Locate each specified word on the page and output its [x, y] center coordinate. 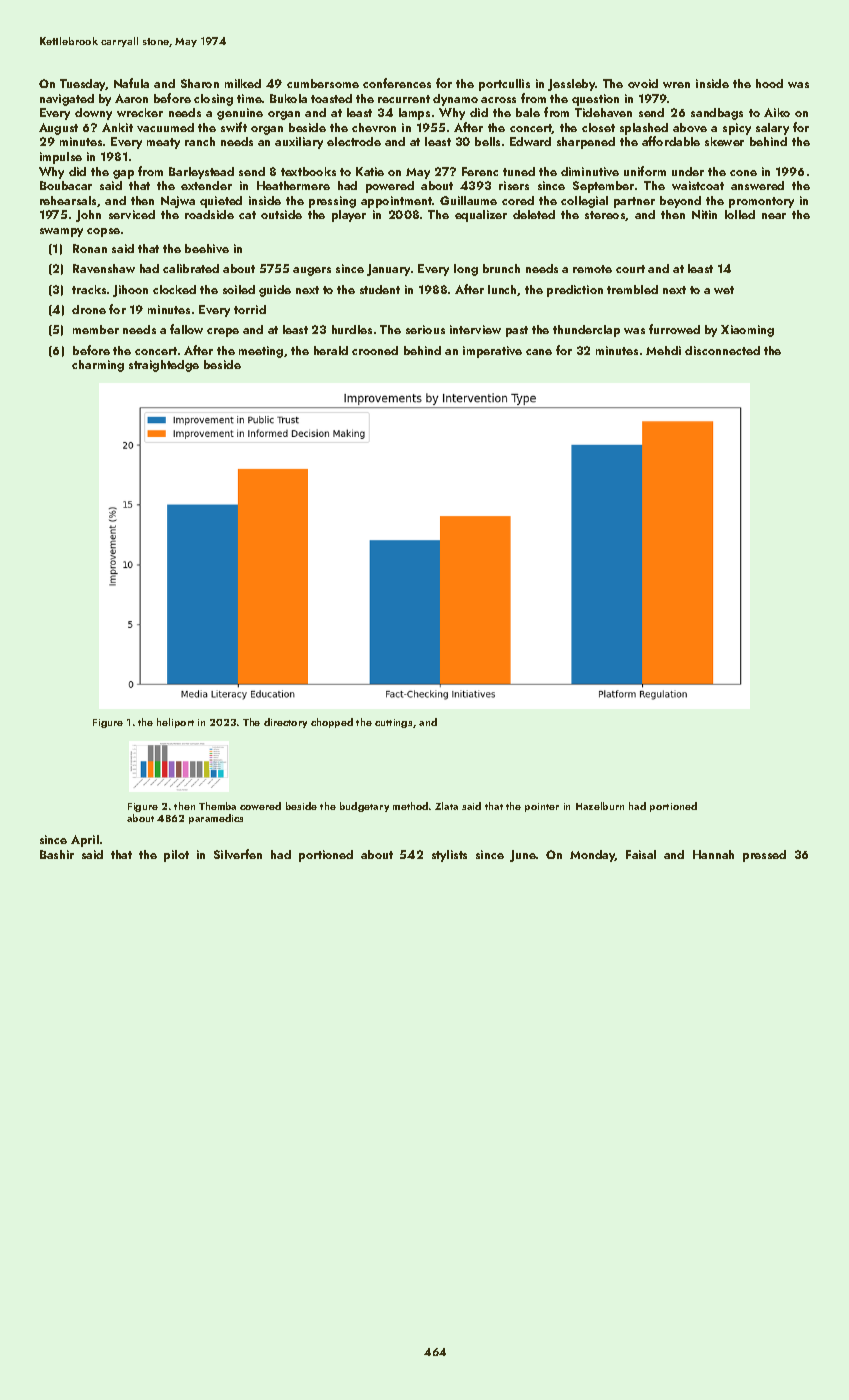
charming [98, 366]
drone [89, 309]
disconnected [722, 350]
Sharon [200, 83]
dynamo [455, 100]
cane [539, 352]
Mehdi [663, 350]
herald [331, 350]
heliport [175, 723]
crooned [375, 350]
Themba [217, 806]
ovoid [643, 83]
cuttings [393, 723]
